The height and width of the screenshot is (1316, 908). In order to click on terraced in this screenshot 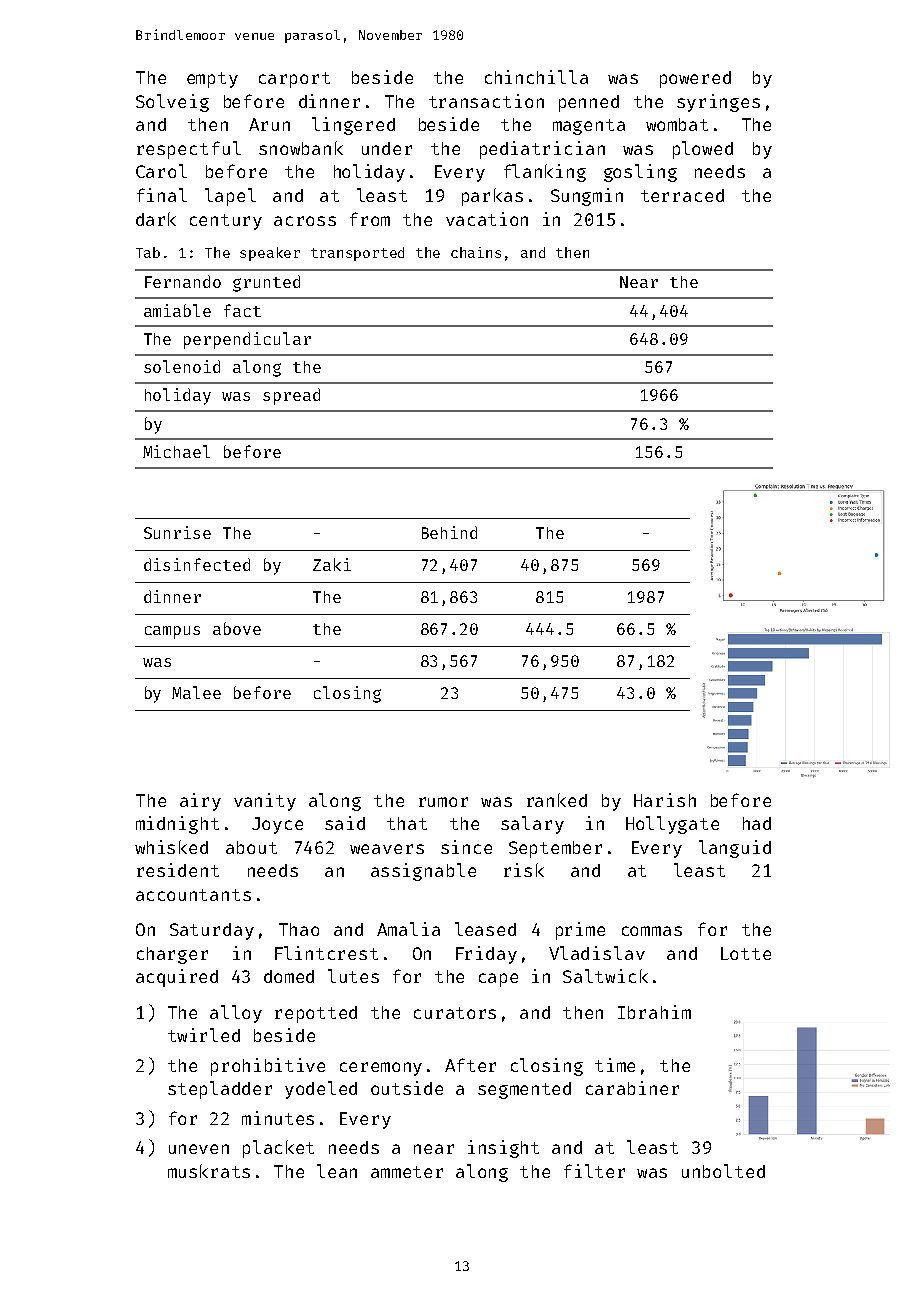, I will do `click(682, 195)`.
